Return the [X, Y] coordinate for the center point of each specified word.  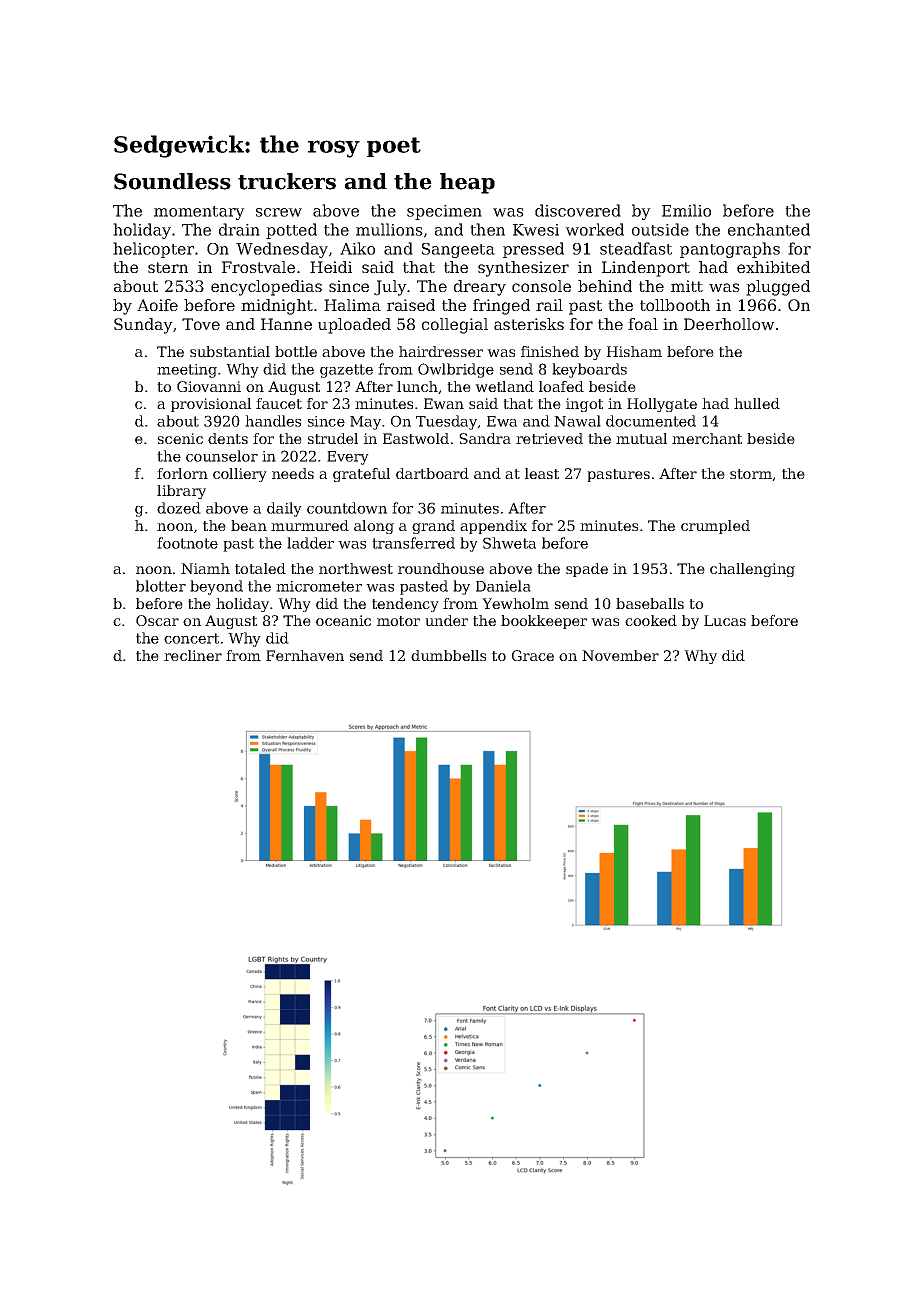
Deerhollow [729, 324]
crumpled [715, 527]
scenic [180, 438]
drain [239, 229]
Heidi [331, 267]
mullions [389, 229]
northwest [356, 568]
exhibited [773, 267]
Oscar [157, 620]
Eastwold [416, 438]
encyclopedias [266, 288]
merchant [707, 438]
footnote [187, 543]
